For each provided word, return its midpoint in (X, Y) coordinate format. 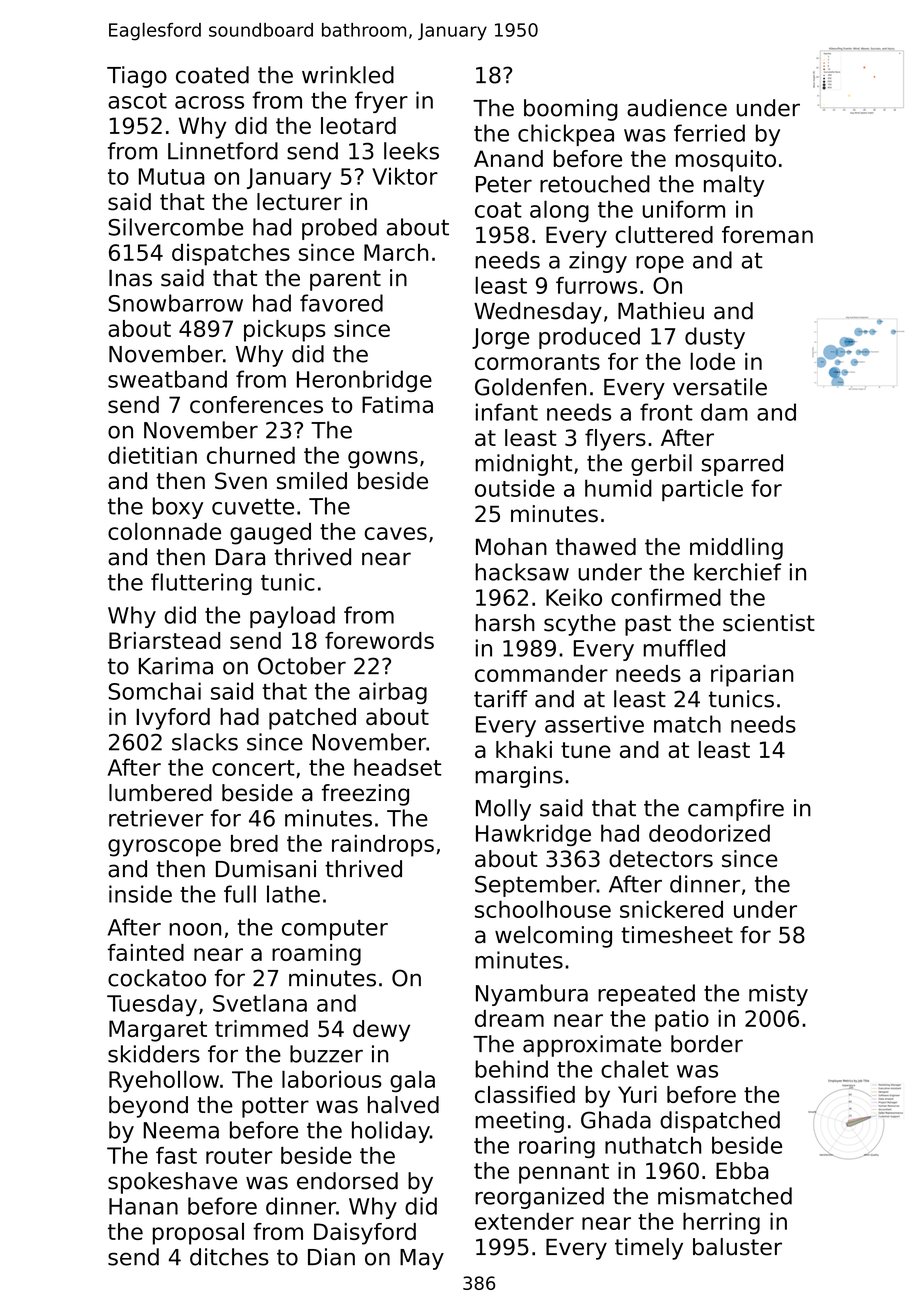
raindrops (383, 846)
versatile (720, 387)
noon (195, 929)
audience (677, 108)
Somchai (155, 691)
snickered (671, 909)
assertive (594, 724)
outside (515, 488)
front (666, 412)
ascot (137, 101)
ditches (229, 1257)
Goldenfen (530, 387)
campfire (736, 810)
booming (571, 110)
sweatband (167, 379)
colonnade (164, 531)
